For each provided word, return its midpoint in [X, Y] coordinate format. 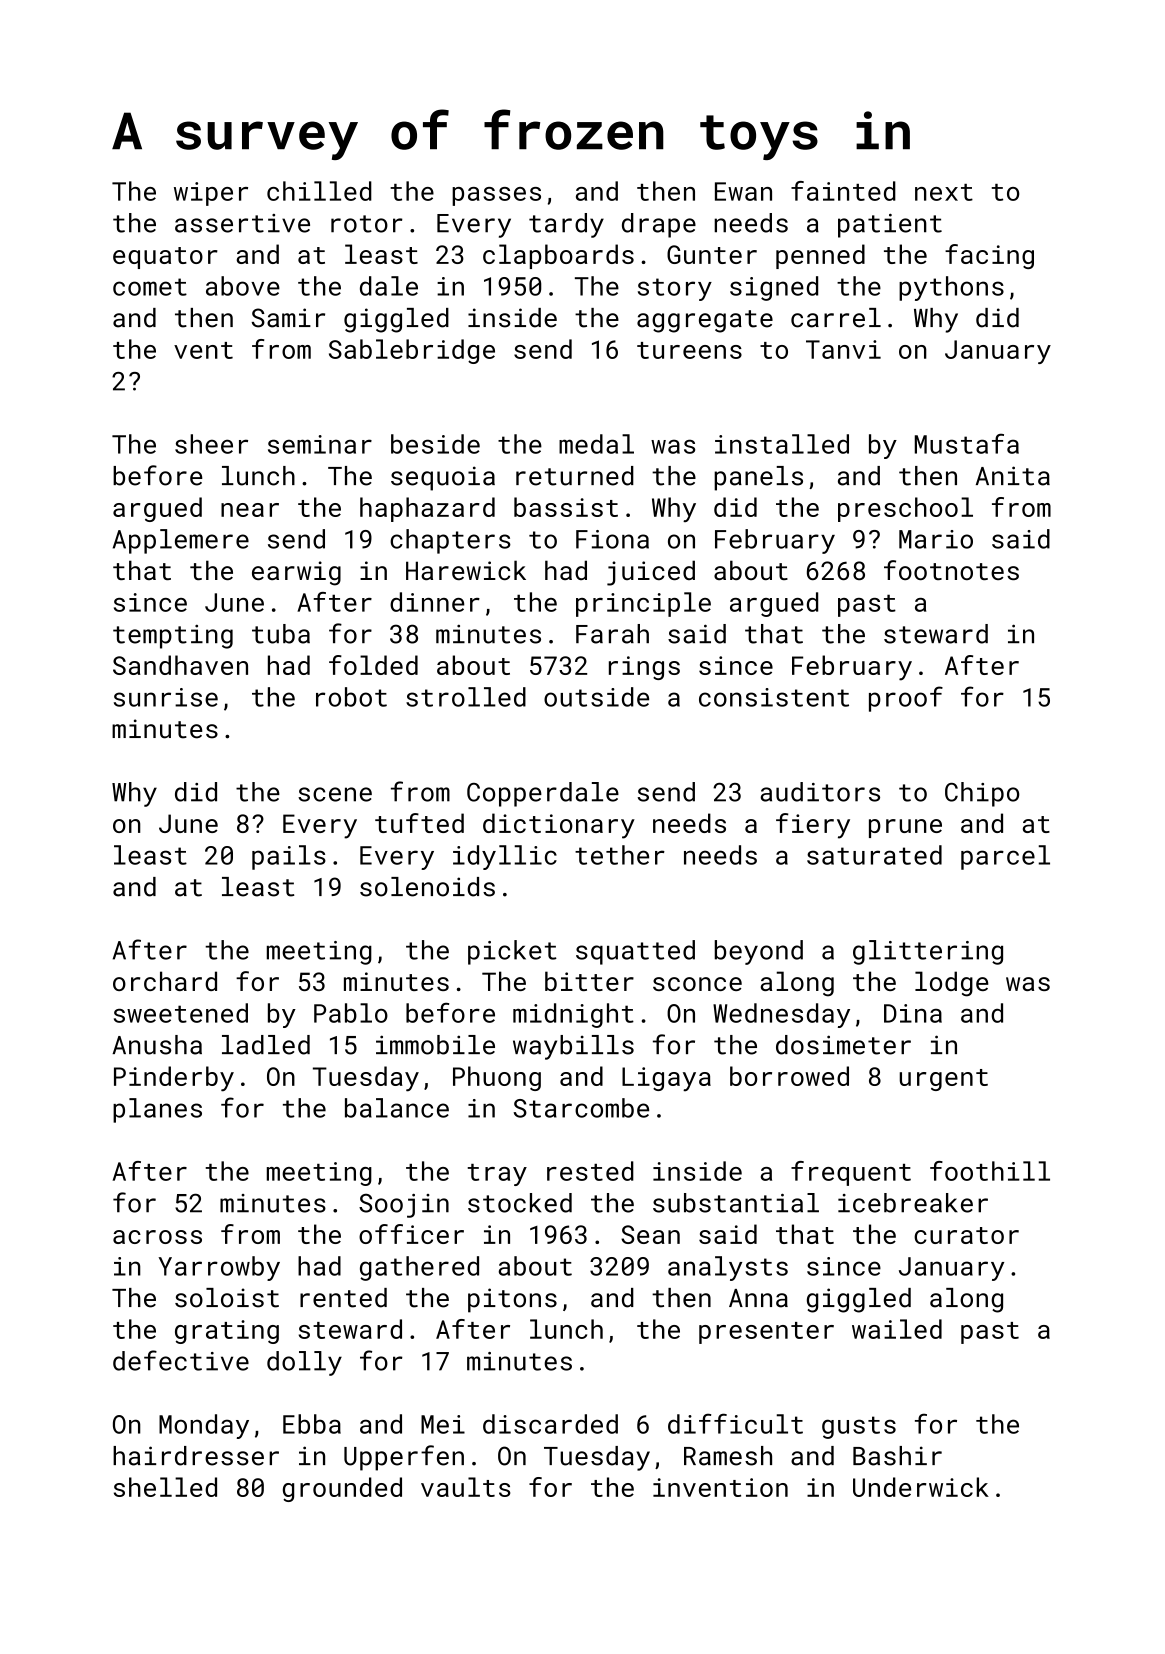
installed [782, 444]
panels [758, 478]
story [675, 289]
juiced [651, 573]
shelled [165, 1487]
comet [150, 287]
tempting [173, 637]
